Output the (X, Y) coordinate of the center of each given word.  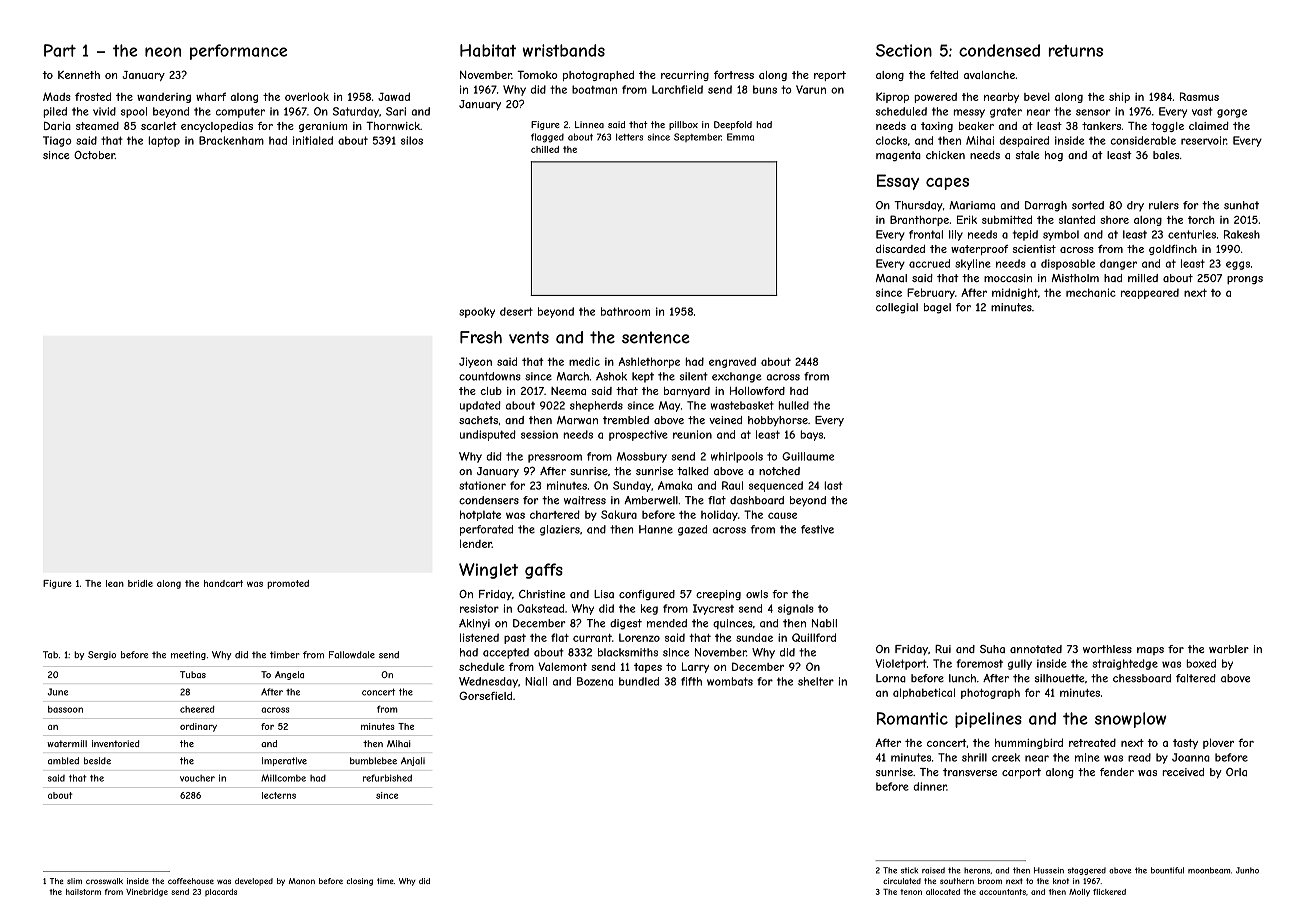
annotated (1036, 649)
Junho (1247, 870)
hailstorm (83, 892)
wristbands (564, 50)
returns (1076, 51)
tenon (911, 892)
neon (163, 52)
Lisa (604, 594)
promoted (288, 584)
